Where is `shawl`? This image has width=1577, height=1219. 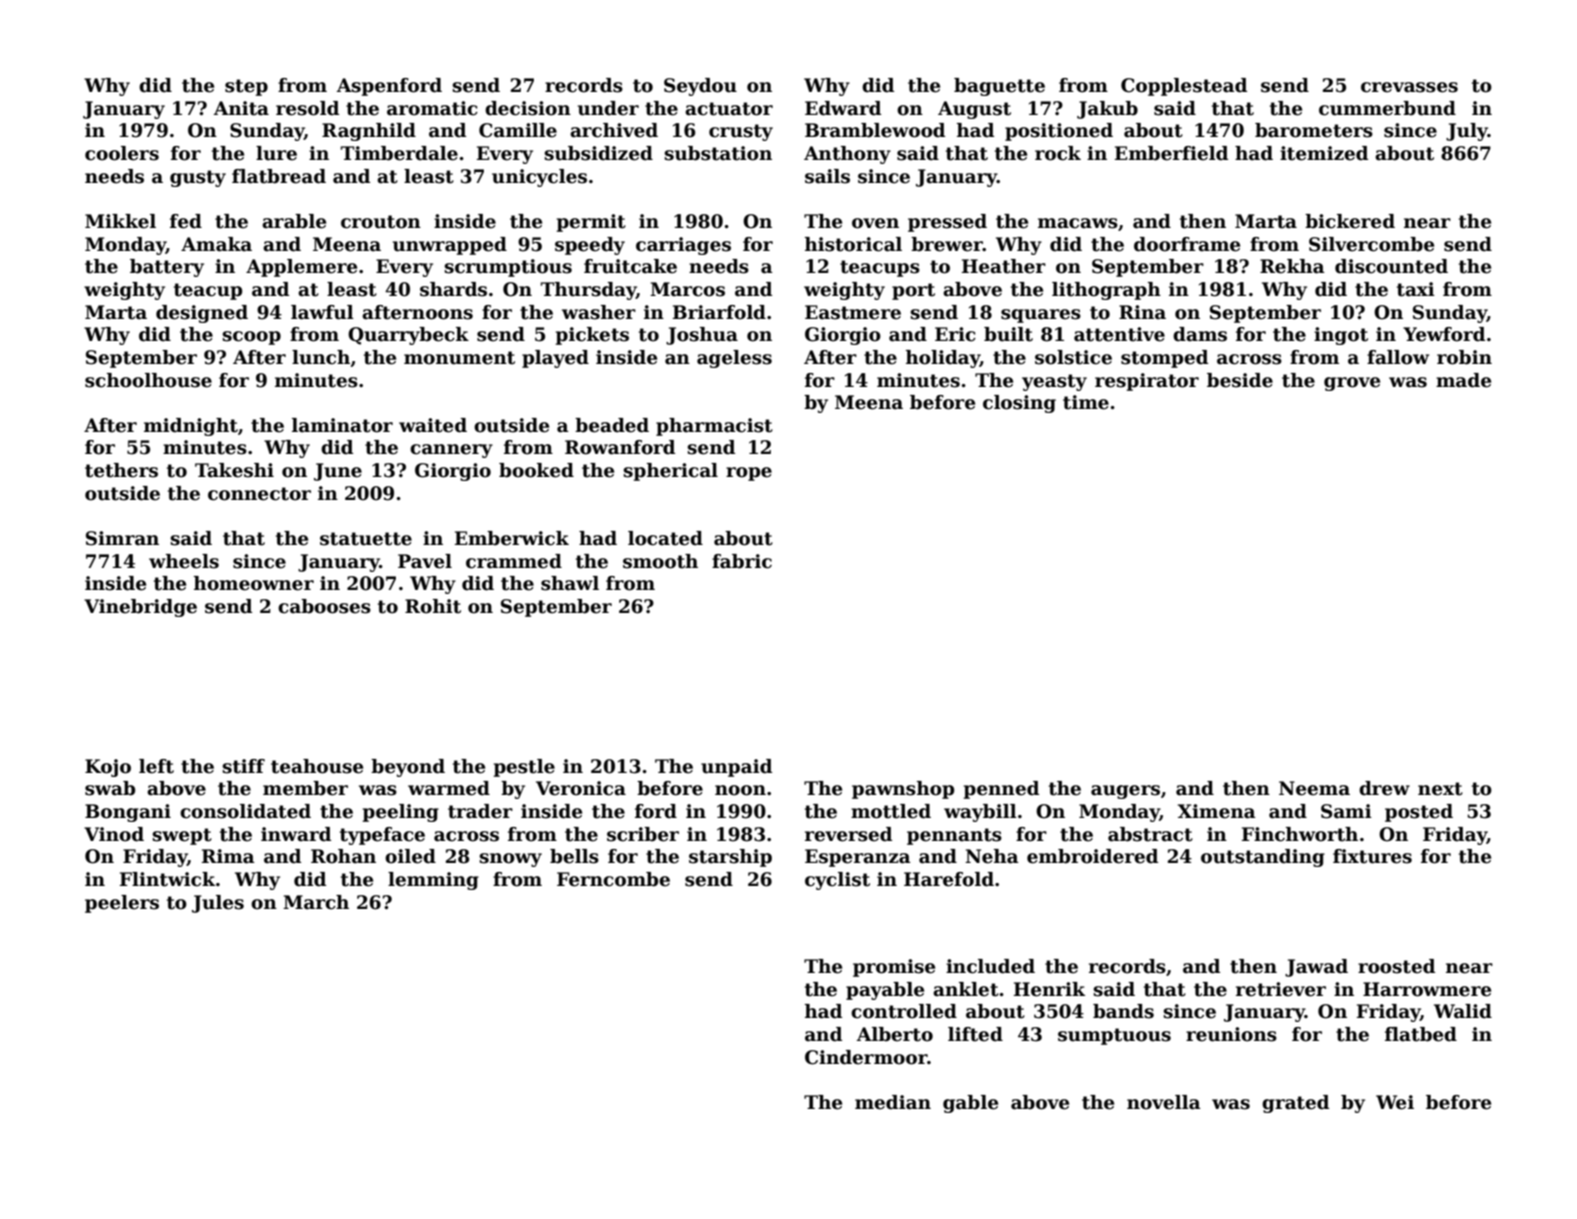 shawl is located at coordinates (570, 583).
